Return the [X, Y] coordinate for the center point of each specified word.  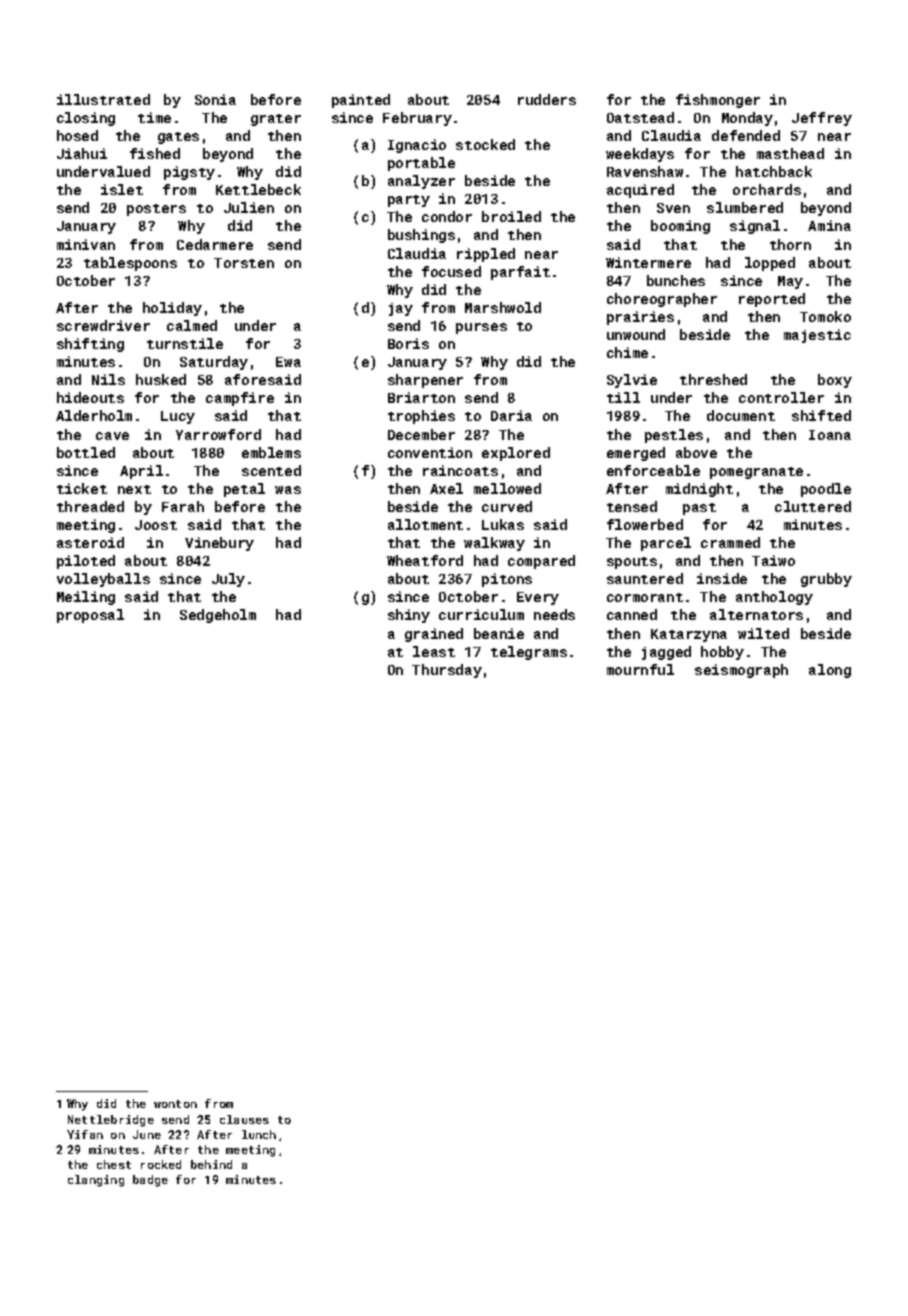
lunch [259, 1134]
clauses [244, 1119]
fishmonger [718, 101]
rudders [547, 99]
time [154, 117]
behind [211, 1164]
